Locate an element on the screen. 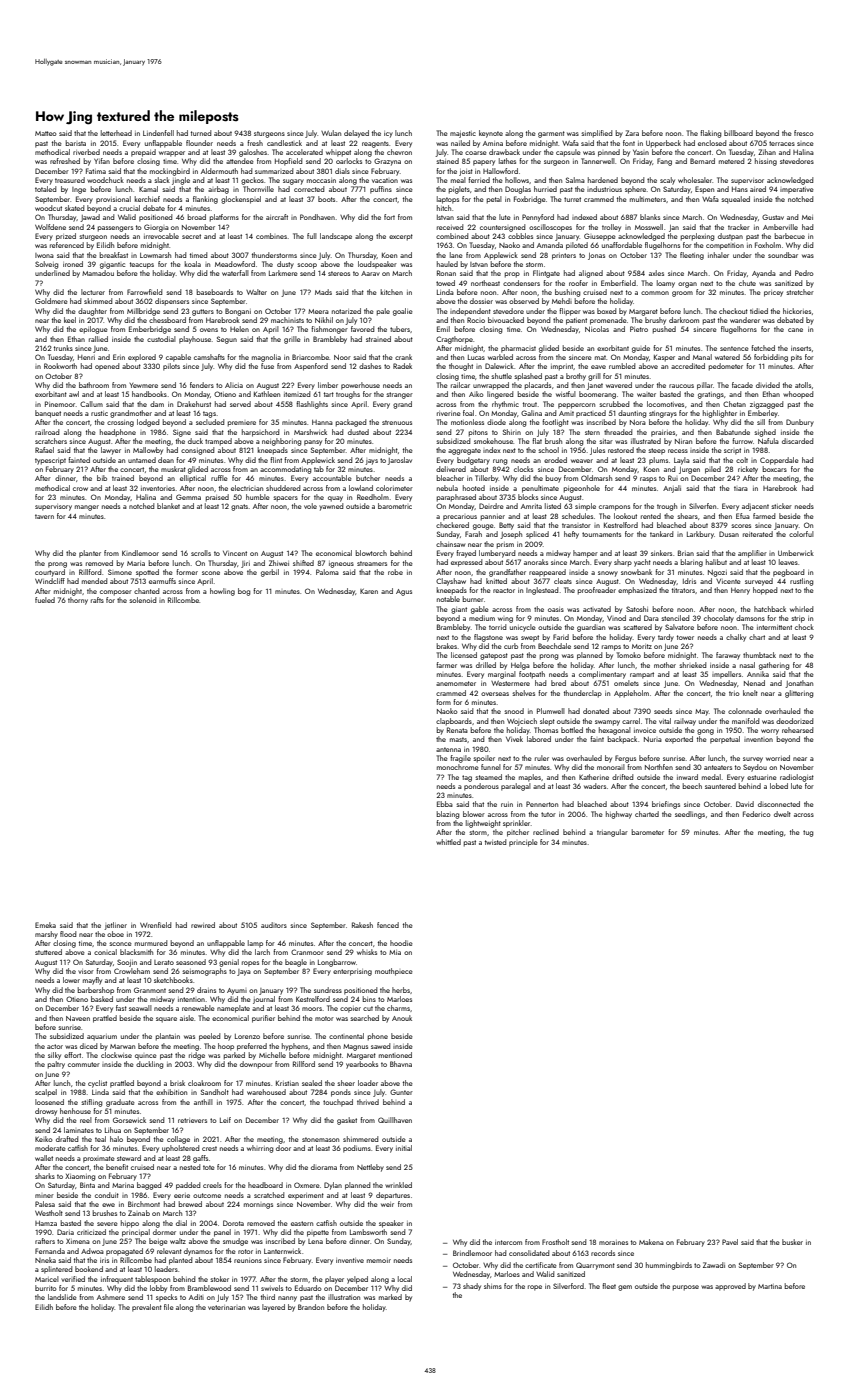 The height and width of the screenshot is (1400, 849). fueled is located at coordinates (45, 600).
